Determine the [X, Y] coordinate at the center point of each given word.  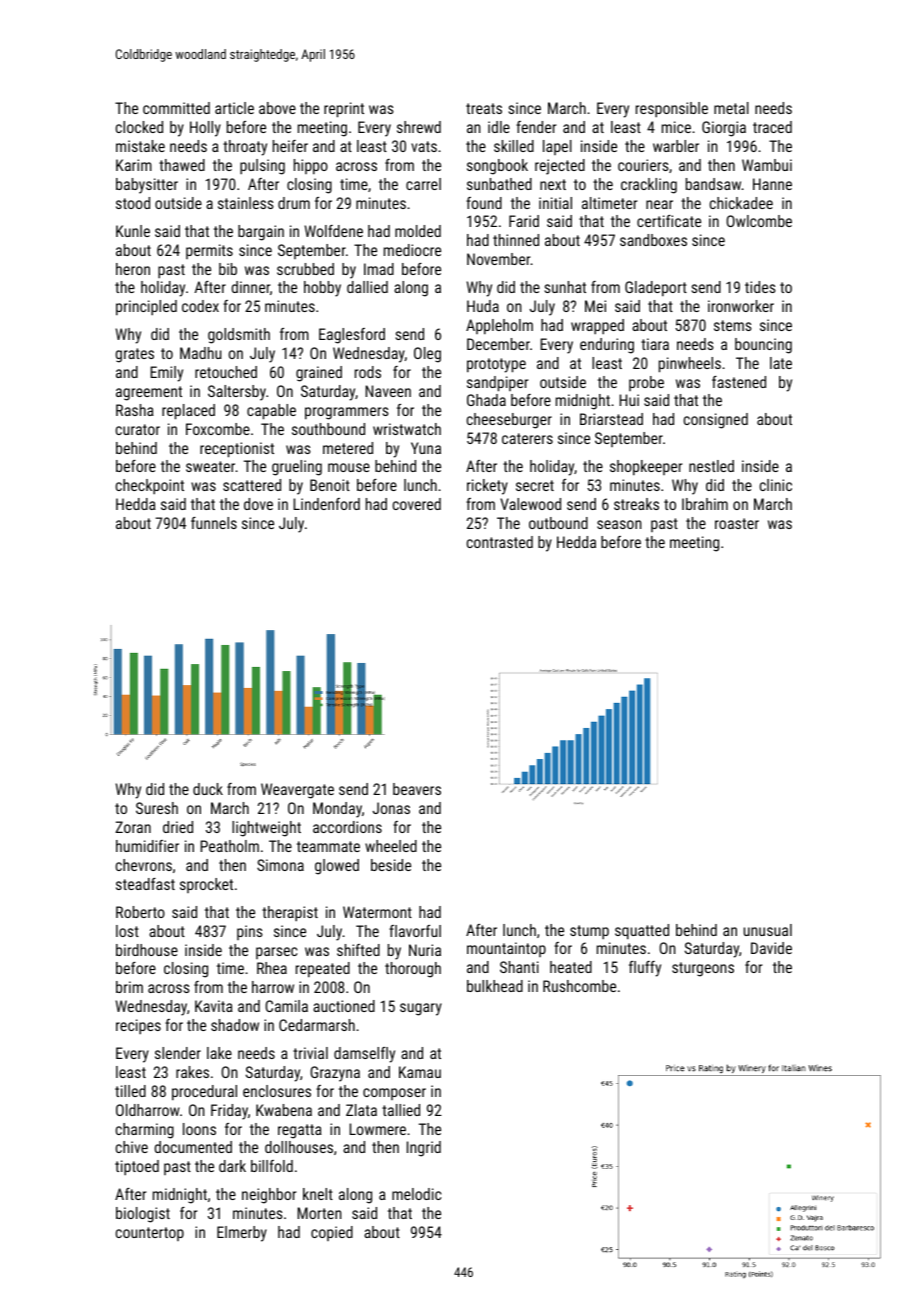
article [234, 108]
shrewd [419, 127]
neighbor [269, 1196]
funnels [214, 523]
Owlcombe [759, 221]
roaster [737, 523]
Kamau [420, 1072]
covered [417, 504]
